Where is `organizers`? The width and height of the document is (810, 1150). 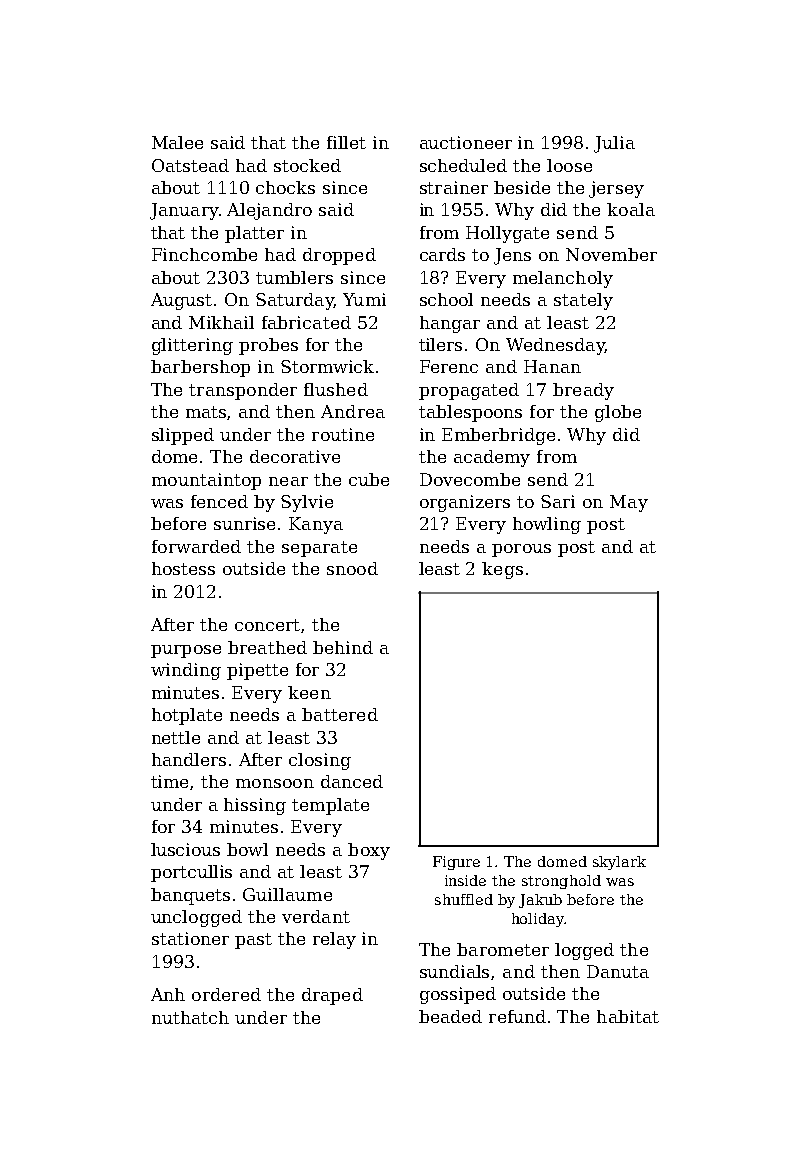
organizers is located at coordinates (465, 503).
